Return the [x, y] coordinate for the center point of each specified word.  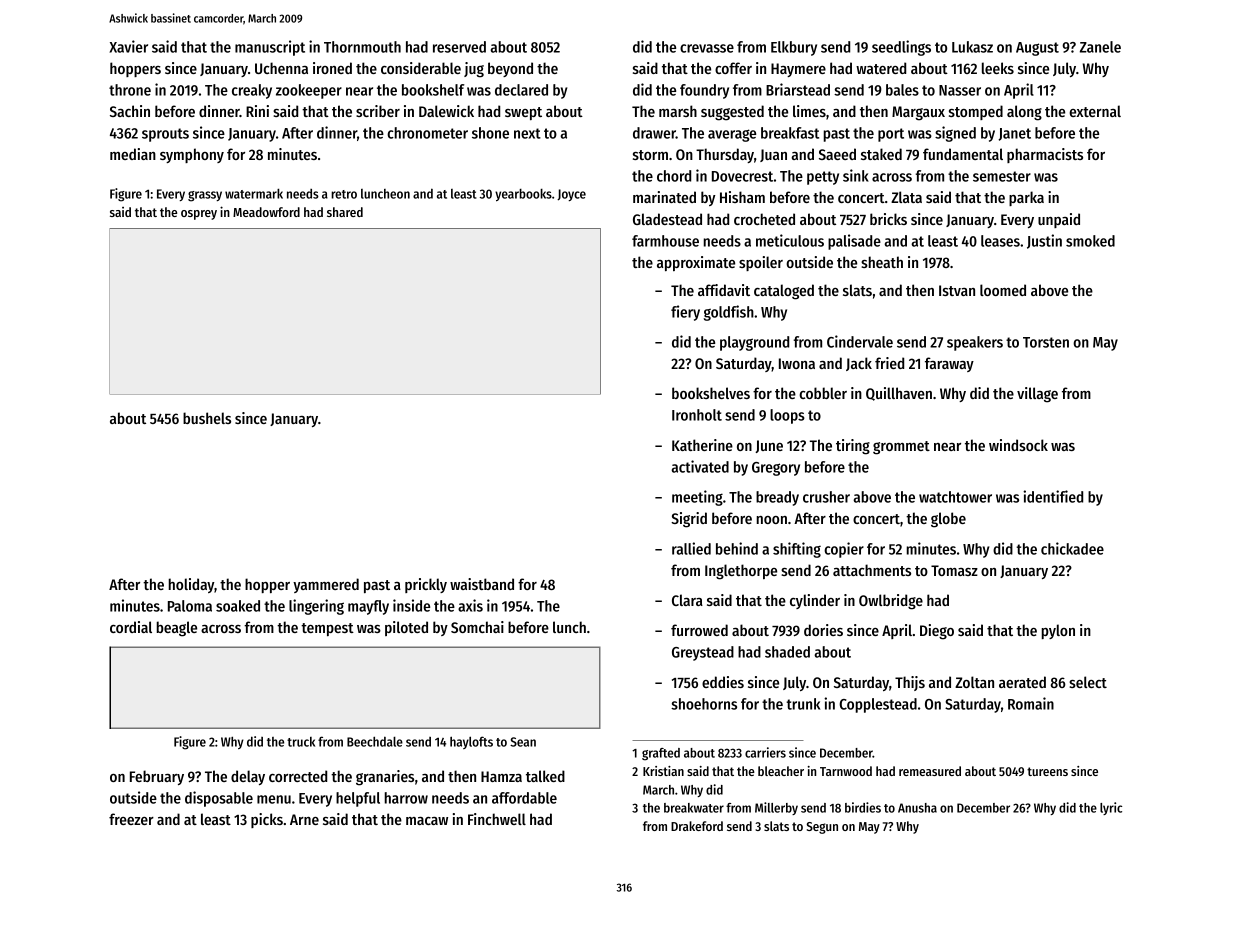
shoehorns [704, 704]
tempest [327, 629]
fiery [685, 313]
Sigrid [689, 520]
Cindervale [860, 341]
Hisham [742, 197]
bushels [207, 418]
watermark [254, 194]
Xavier [128, 46]
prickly [426, 585]
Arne [304, 819]
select [1088, 682]
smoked [1090, 241]
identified [1053, 496]
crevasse [707, 48]
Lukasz [972, 47]
